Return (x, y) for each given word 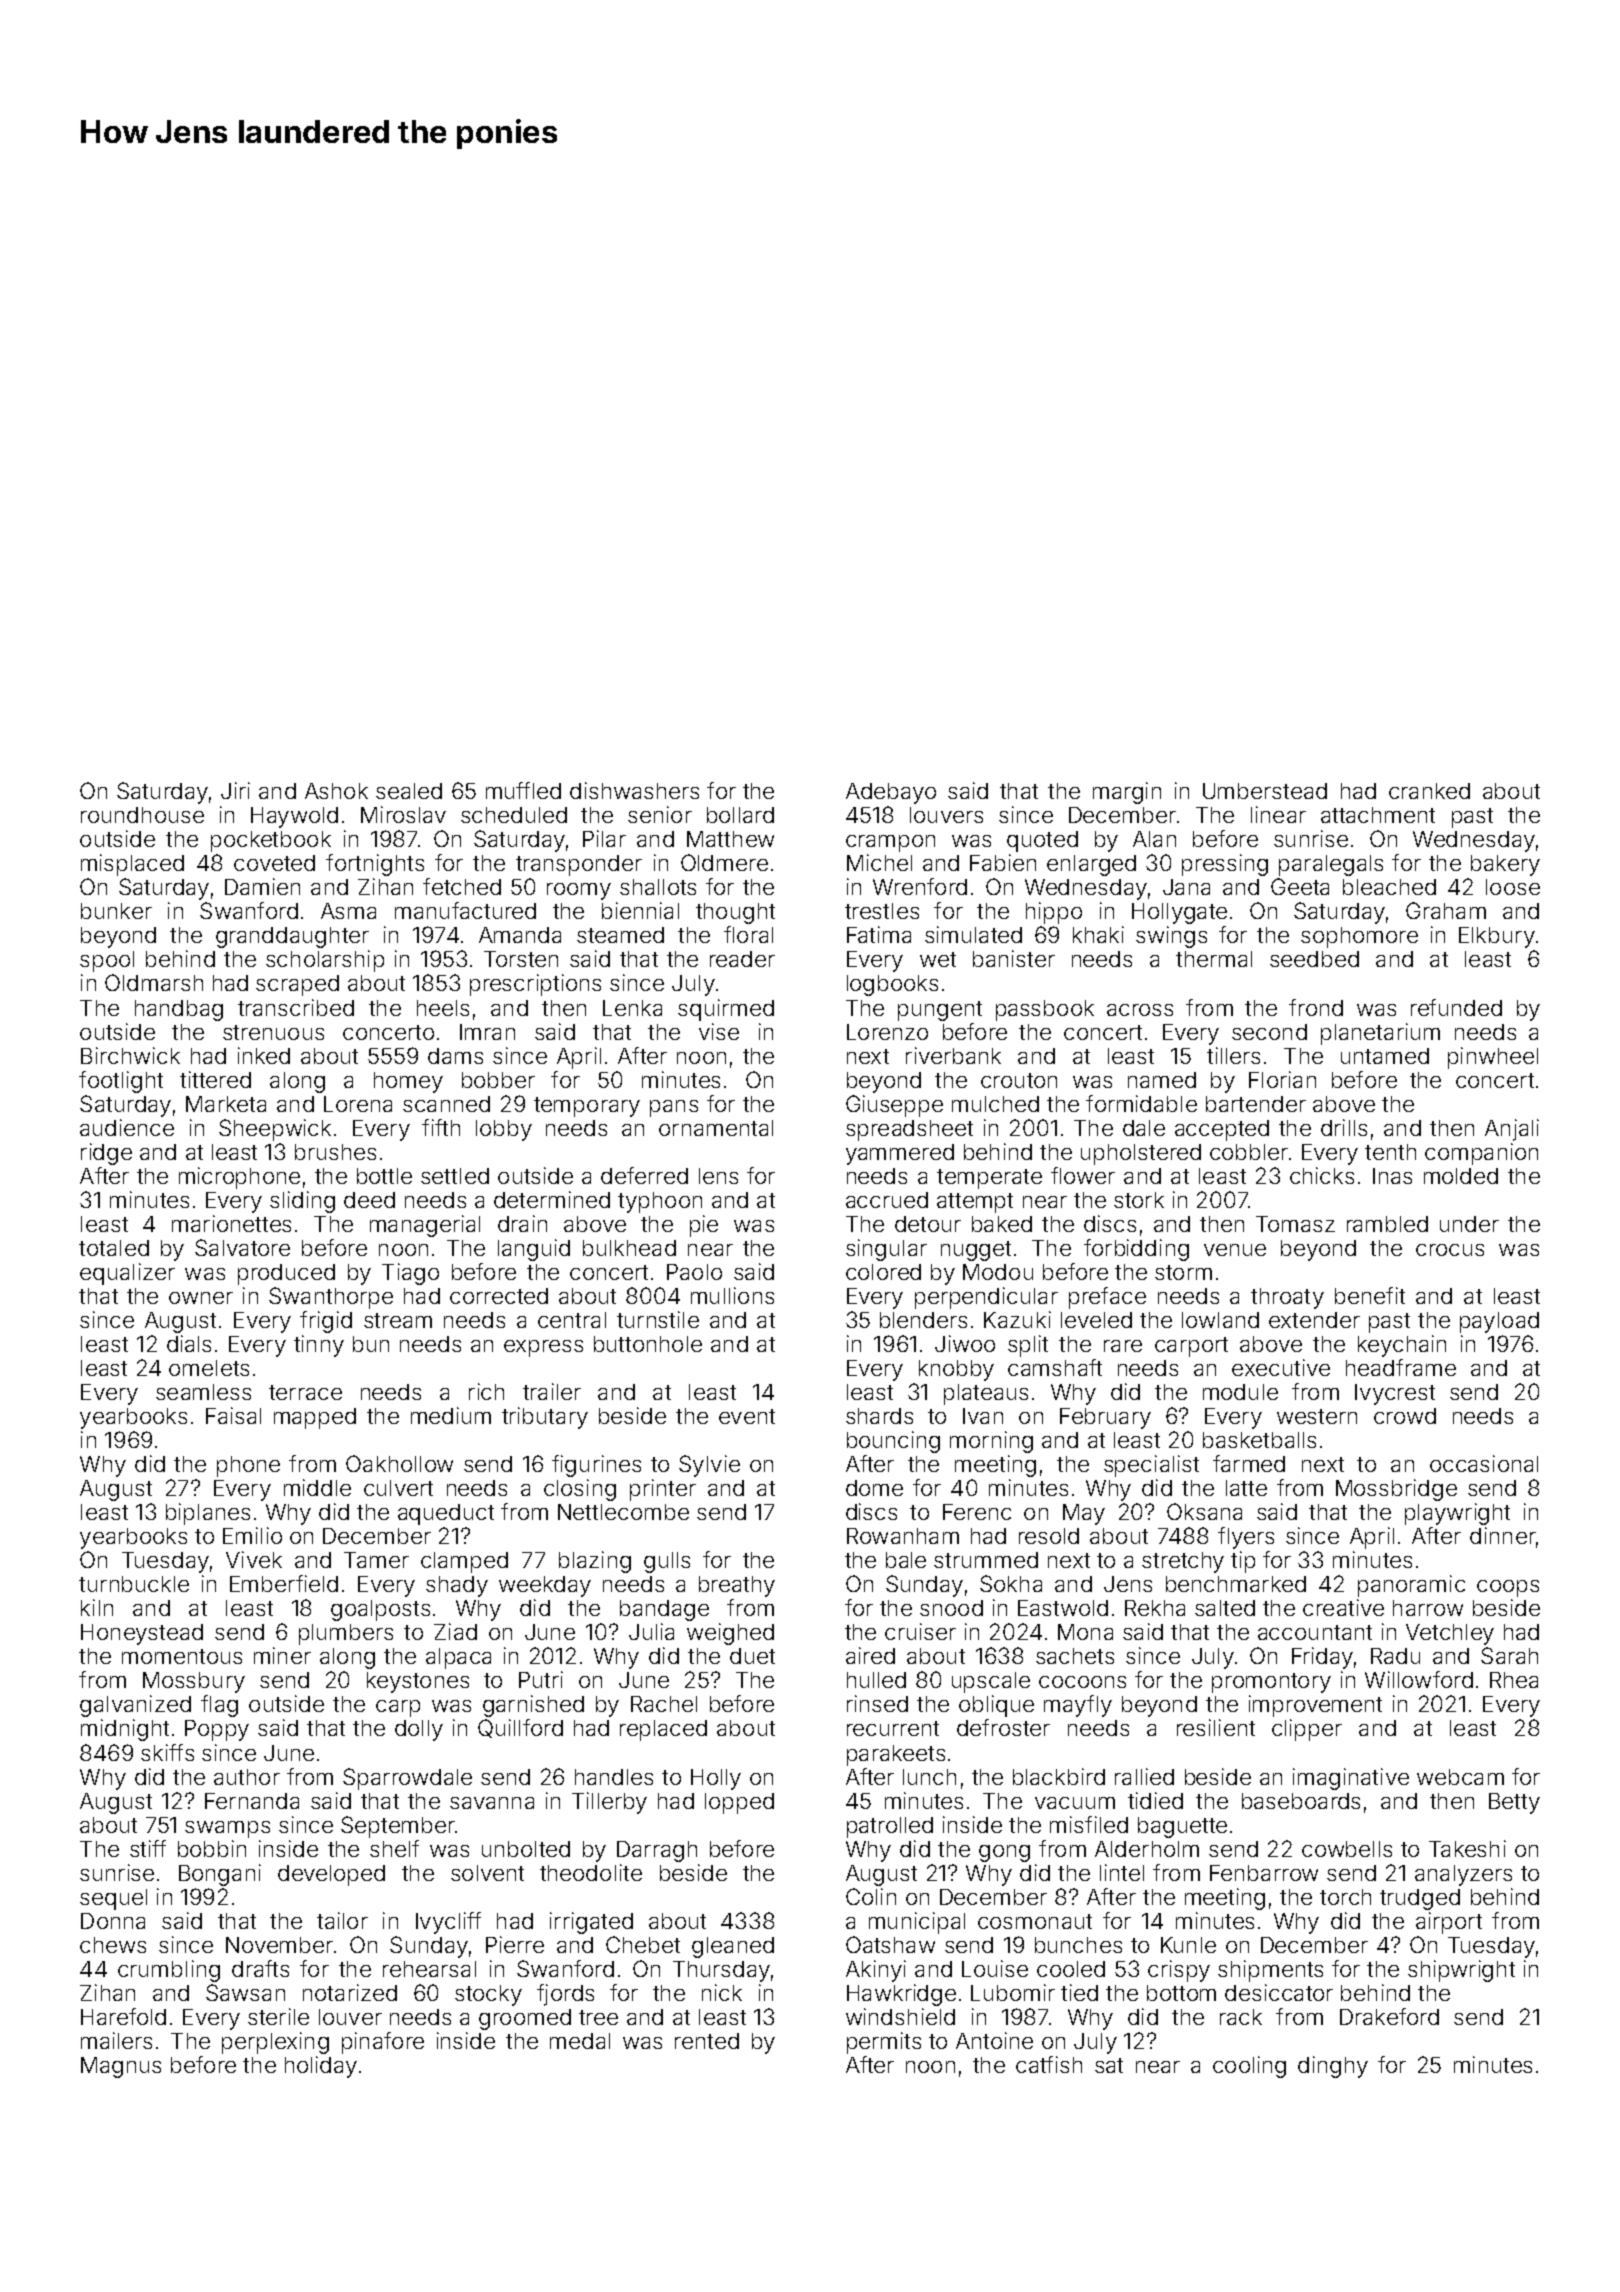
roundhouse (142, 815)
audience (127, 1127)
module (1240, 1392)
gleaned (733, 1947)
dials (189, 1343)
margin (1127, 793)
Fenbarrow (1264, 1873)
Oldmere (724, 862)
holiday (321, 2067)
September (398, 1827)
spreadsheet (909, 1130)
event (747, 1416)
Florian (1282, 1079)
